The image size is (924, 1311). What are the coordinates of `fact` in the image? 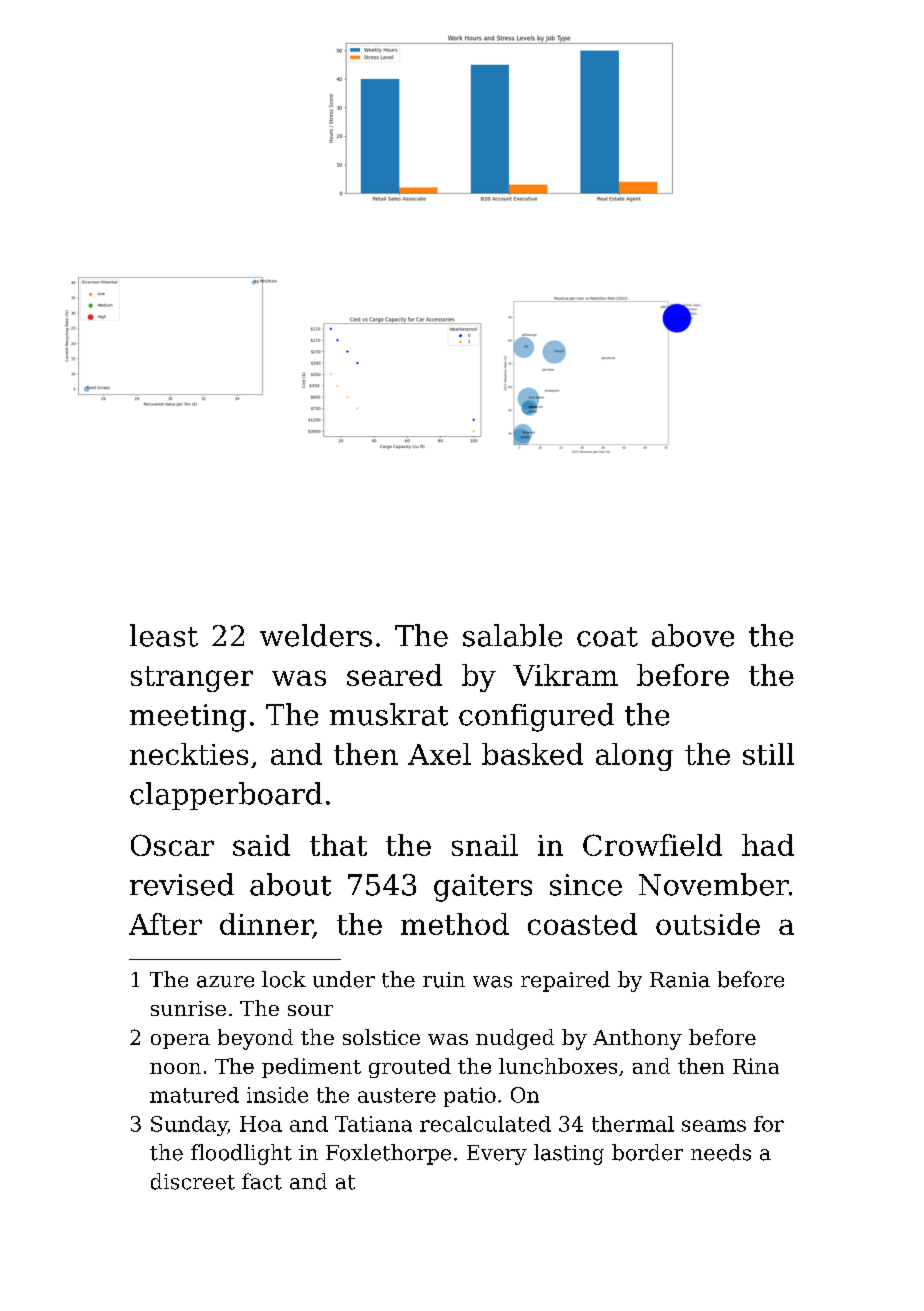 It's located at (262, 1181).
